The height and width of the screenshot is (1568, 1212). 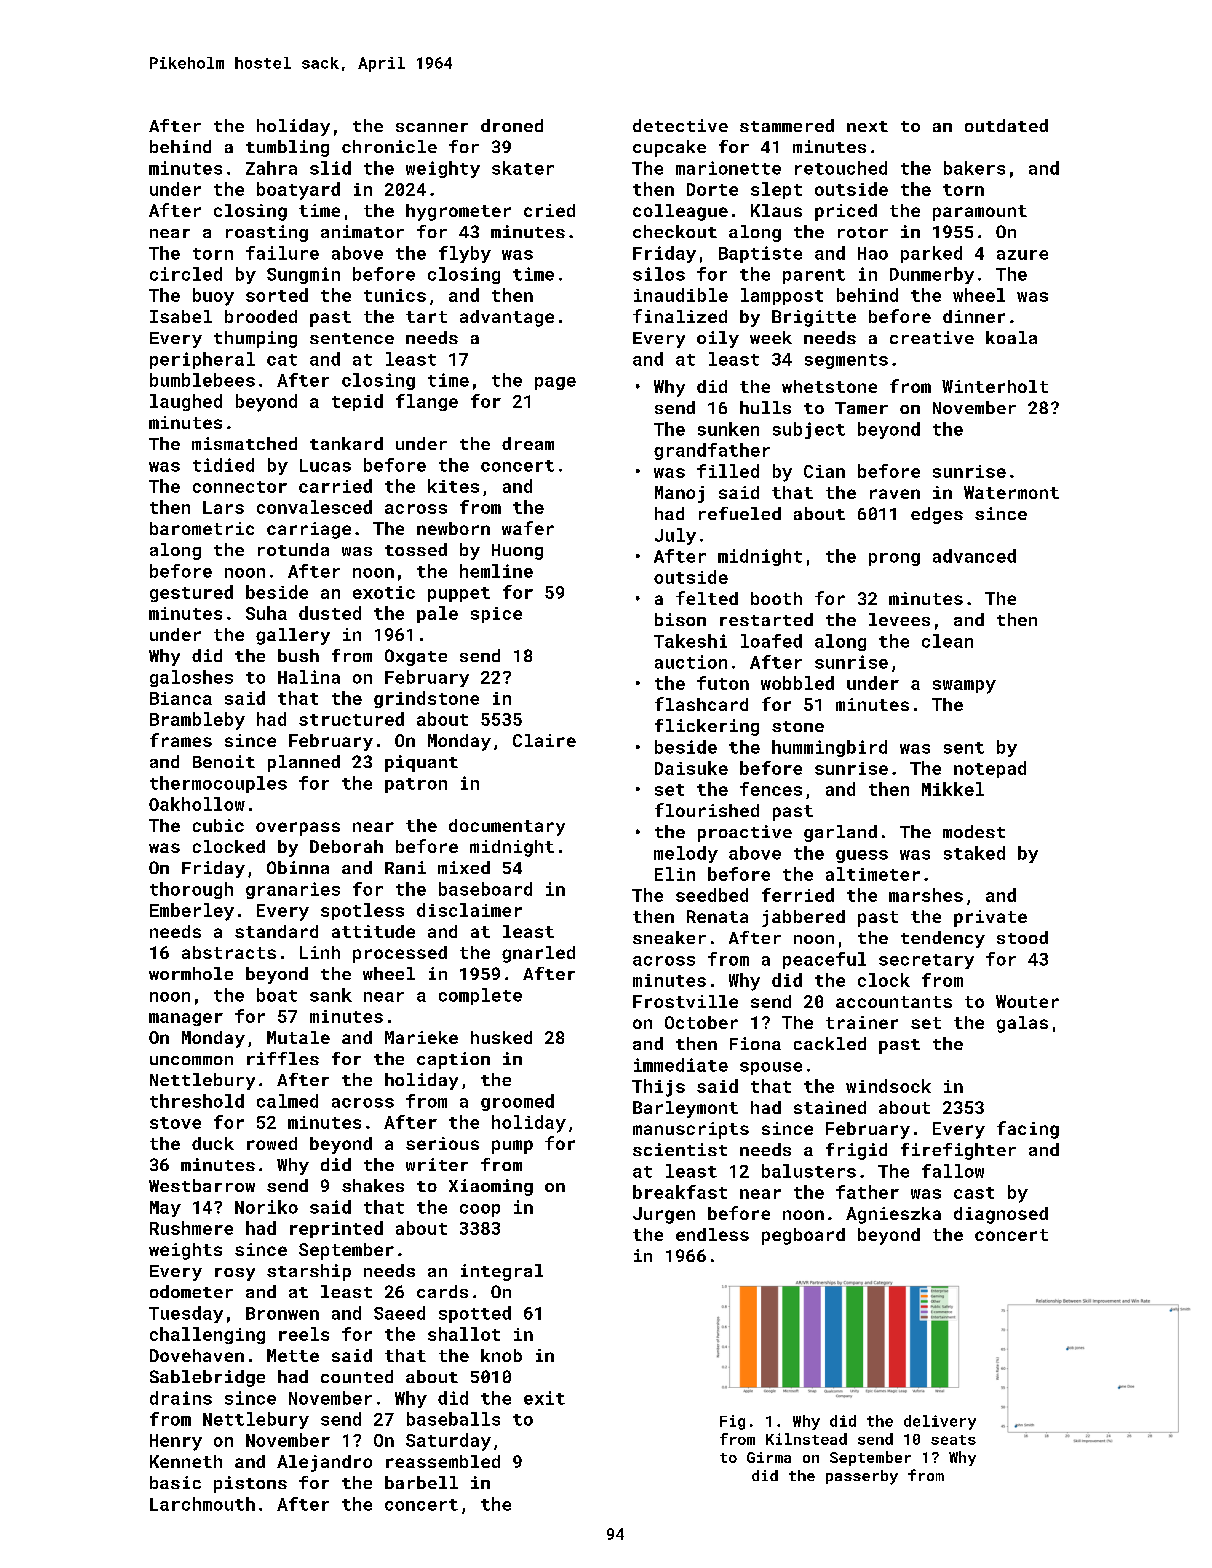 What do you see at coordinates (664, 1215) in the screenshot?
I see `Jurgen` at bounding box center [664, 1215].
